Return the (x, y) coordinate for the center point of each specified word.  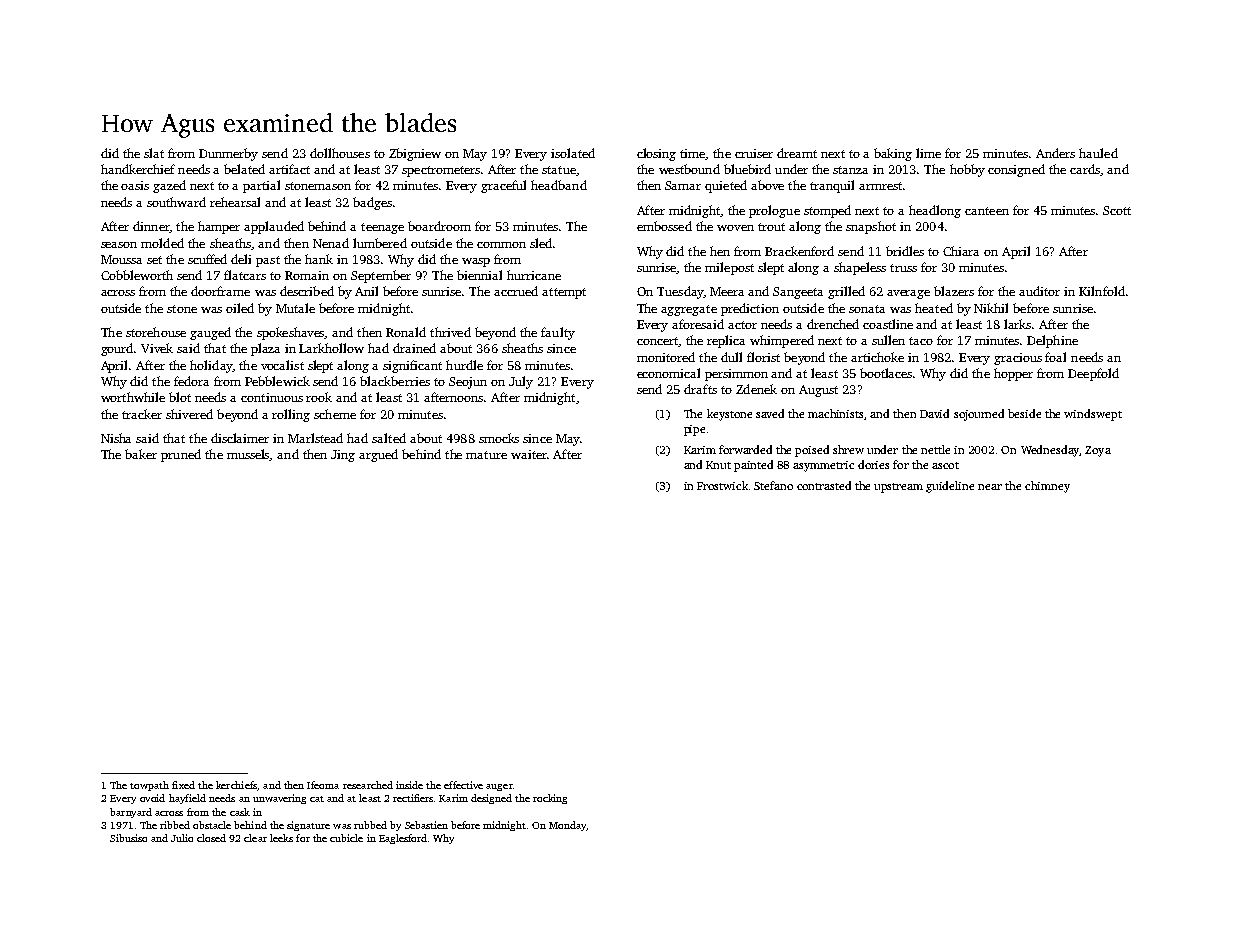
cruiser (754, 153)
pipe (694, 430)
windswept (1093, 415)
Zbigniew (415, 154)
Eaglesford (403, 839)
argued (378, 455)
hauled (1098, 153)
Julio (182, 838)
